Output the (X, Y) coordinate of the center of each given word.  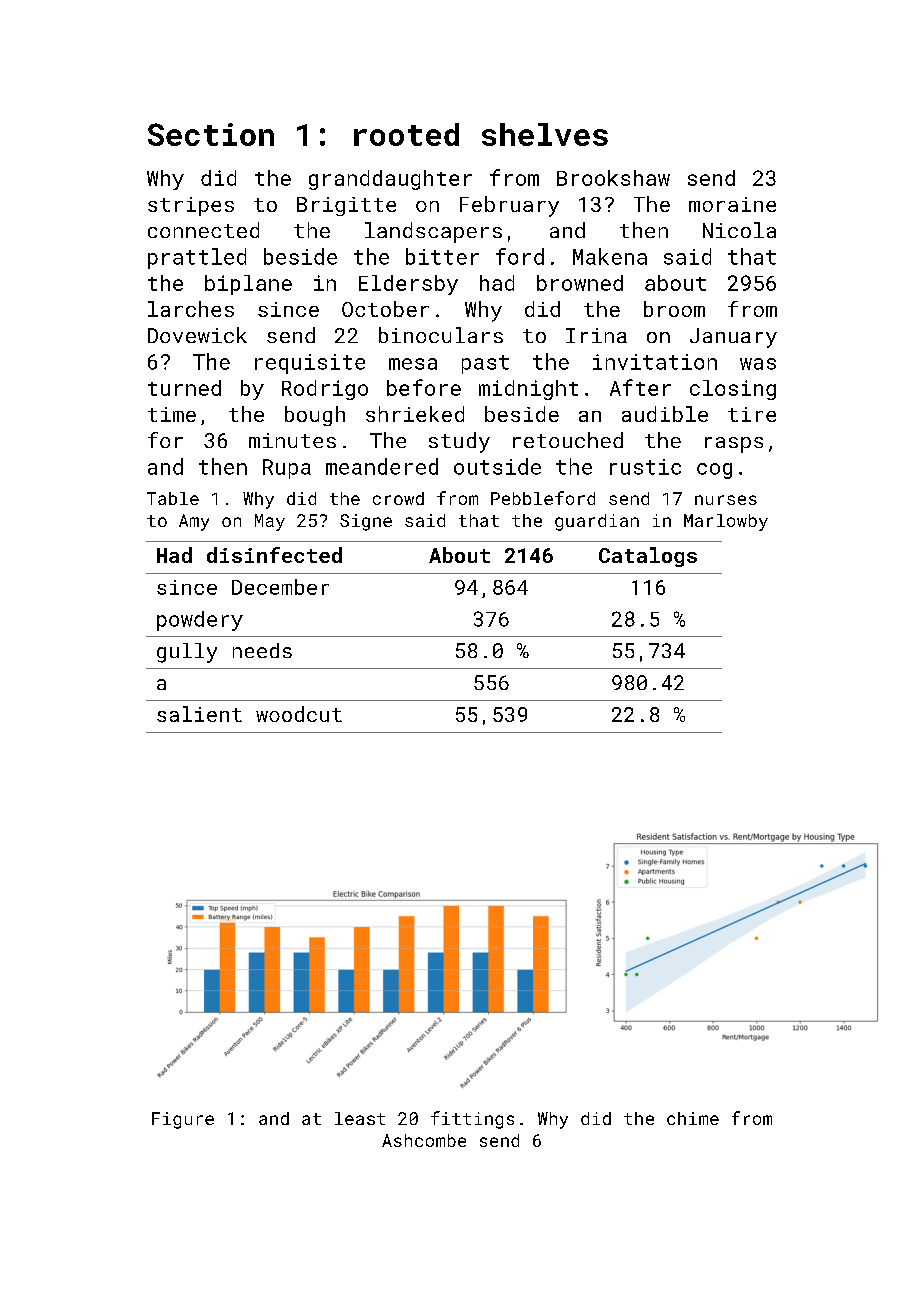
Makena (610, 256)
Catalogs (648, 557)
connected (203, 230)
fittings (472, 1120)
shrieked (415, 414)
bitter (442, 256)
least (360, 1118)
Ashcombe (424, 1140)
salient (199, 714)
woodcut (299, 714)
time (172, 414)
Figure (183, 1120)
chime (693, 1118)
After (640, 387)
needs (262, 650)
